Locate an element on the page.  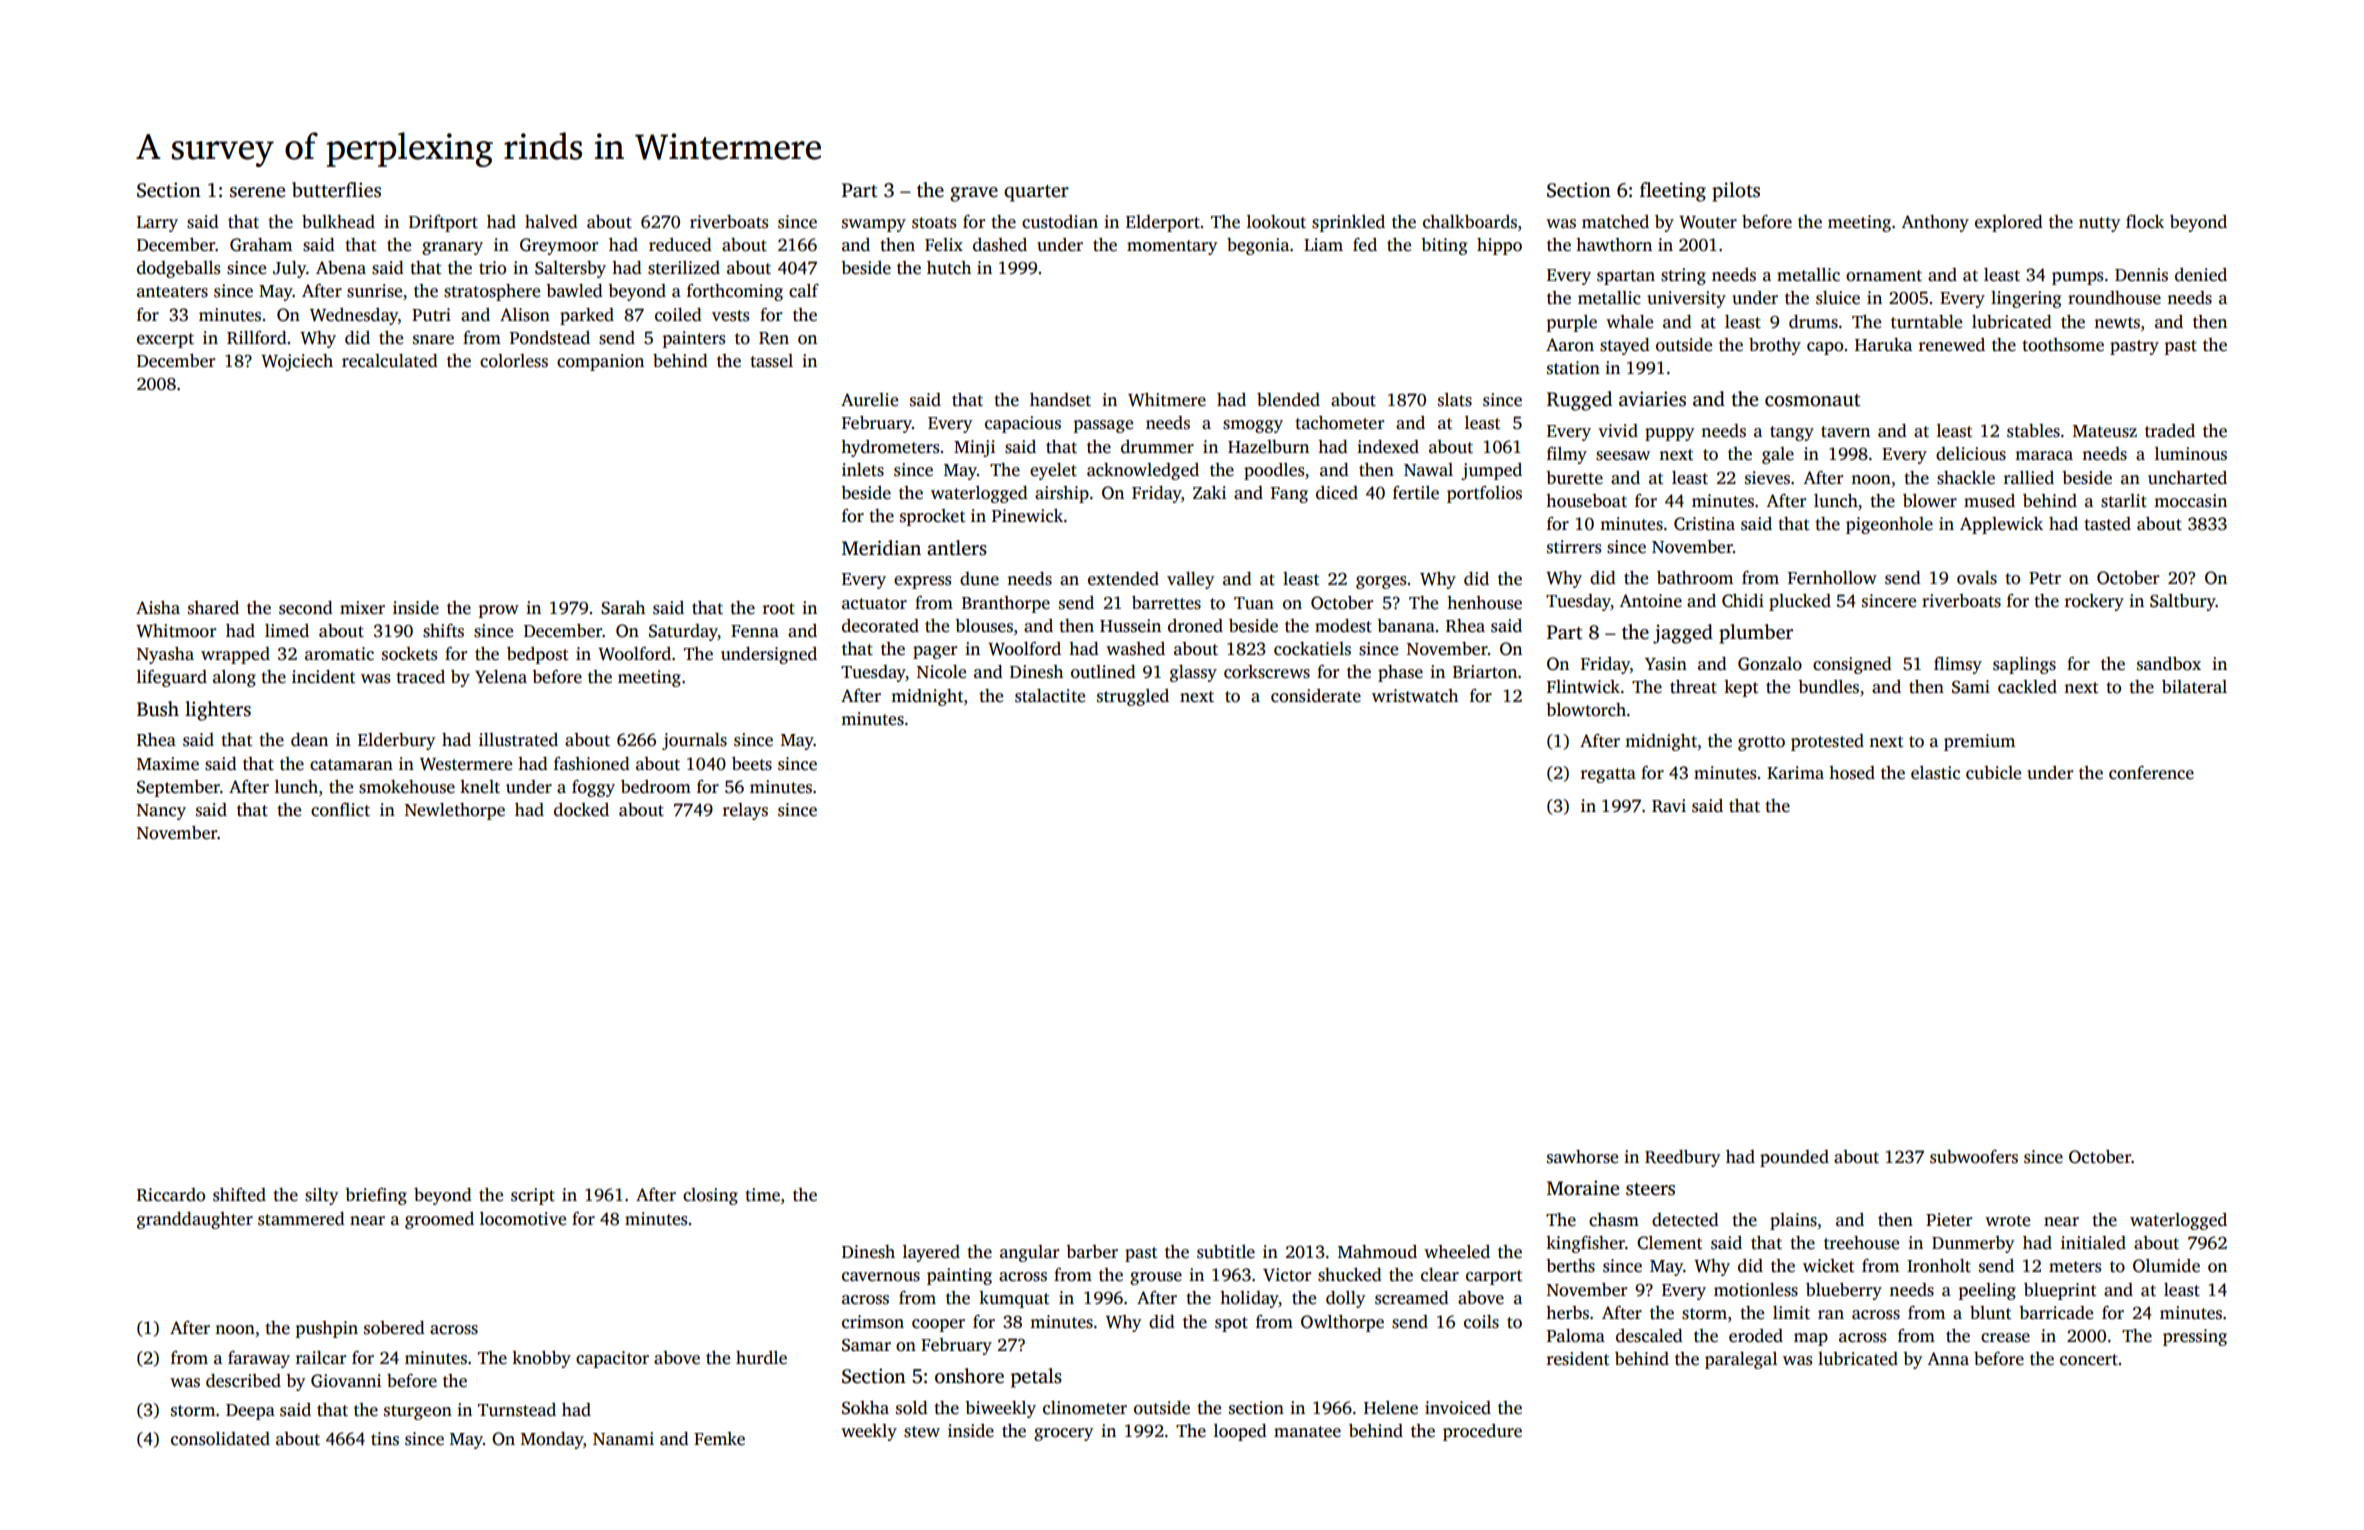
initialed is located at coordinates (2093, 1243).
